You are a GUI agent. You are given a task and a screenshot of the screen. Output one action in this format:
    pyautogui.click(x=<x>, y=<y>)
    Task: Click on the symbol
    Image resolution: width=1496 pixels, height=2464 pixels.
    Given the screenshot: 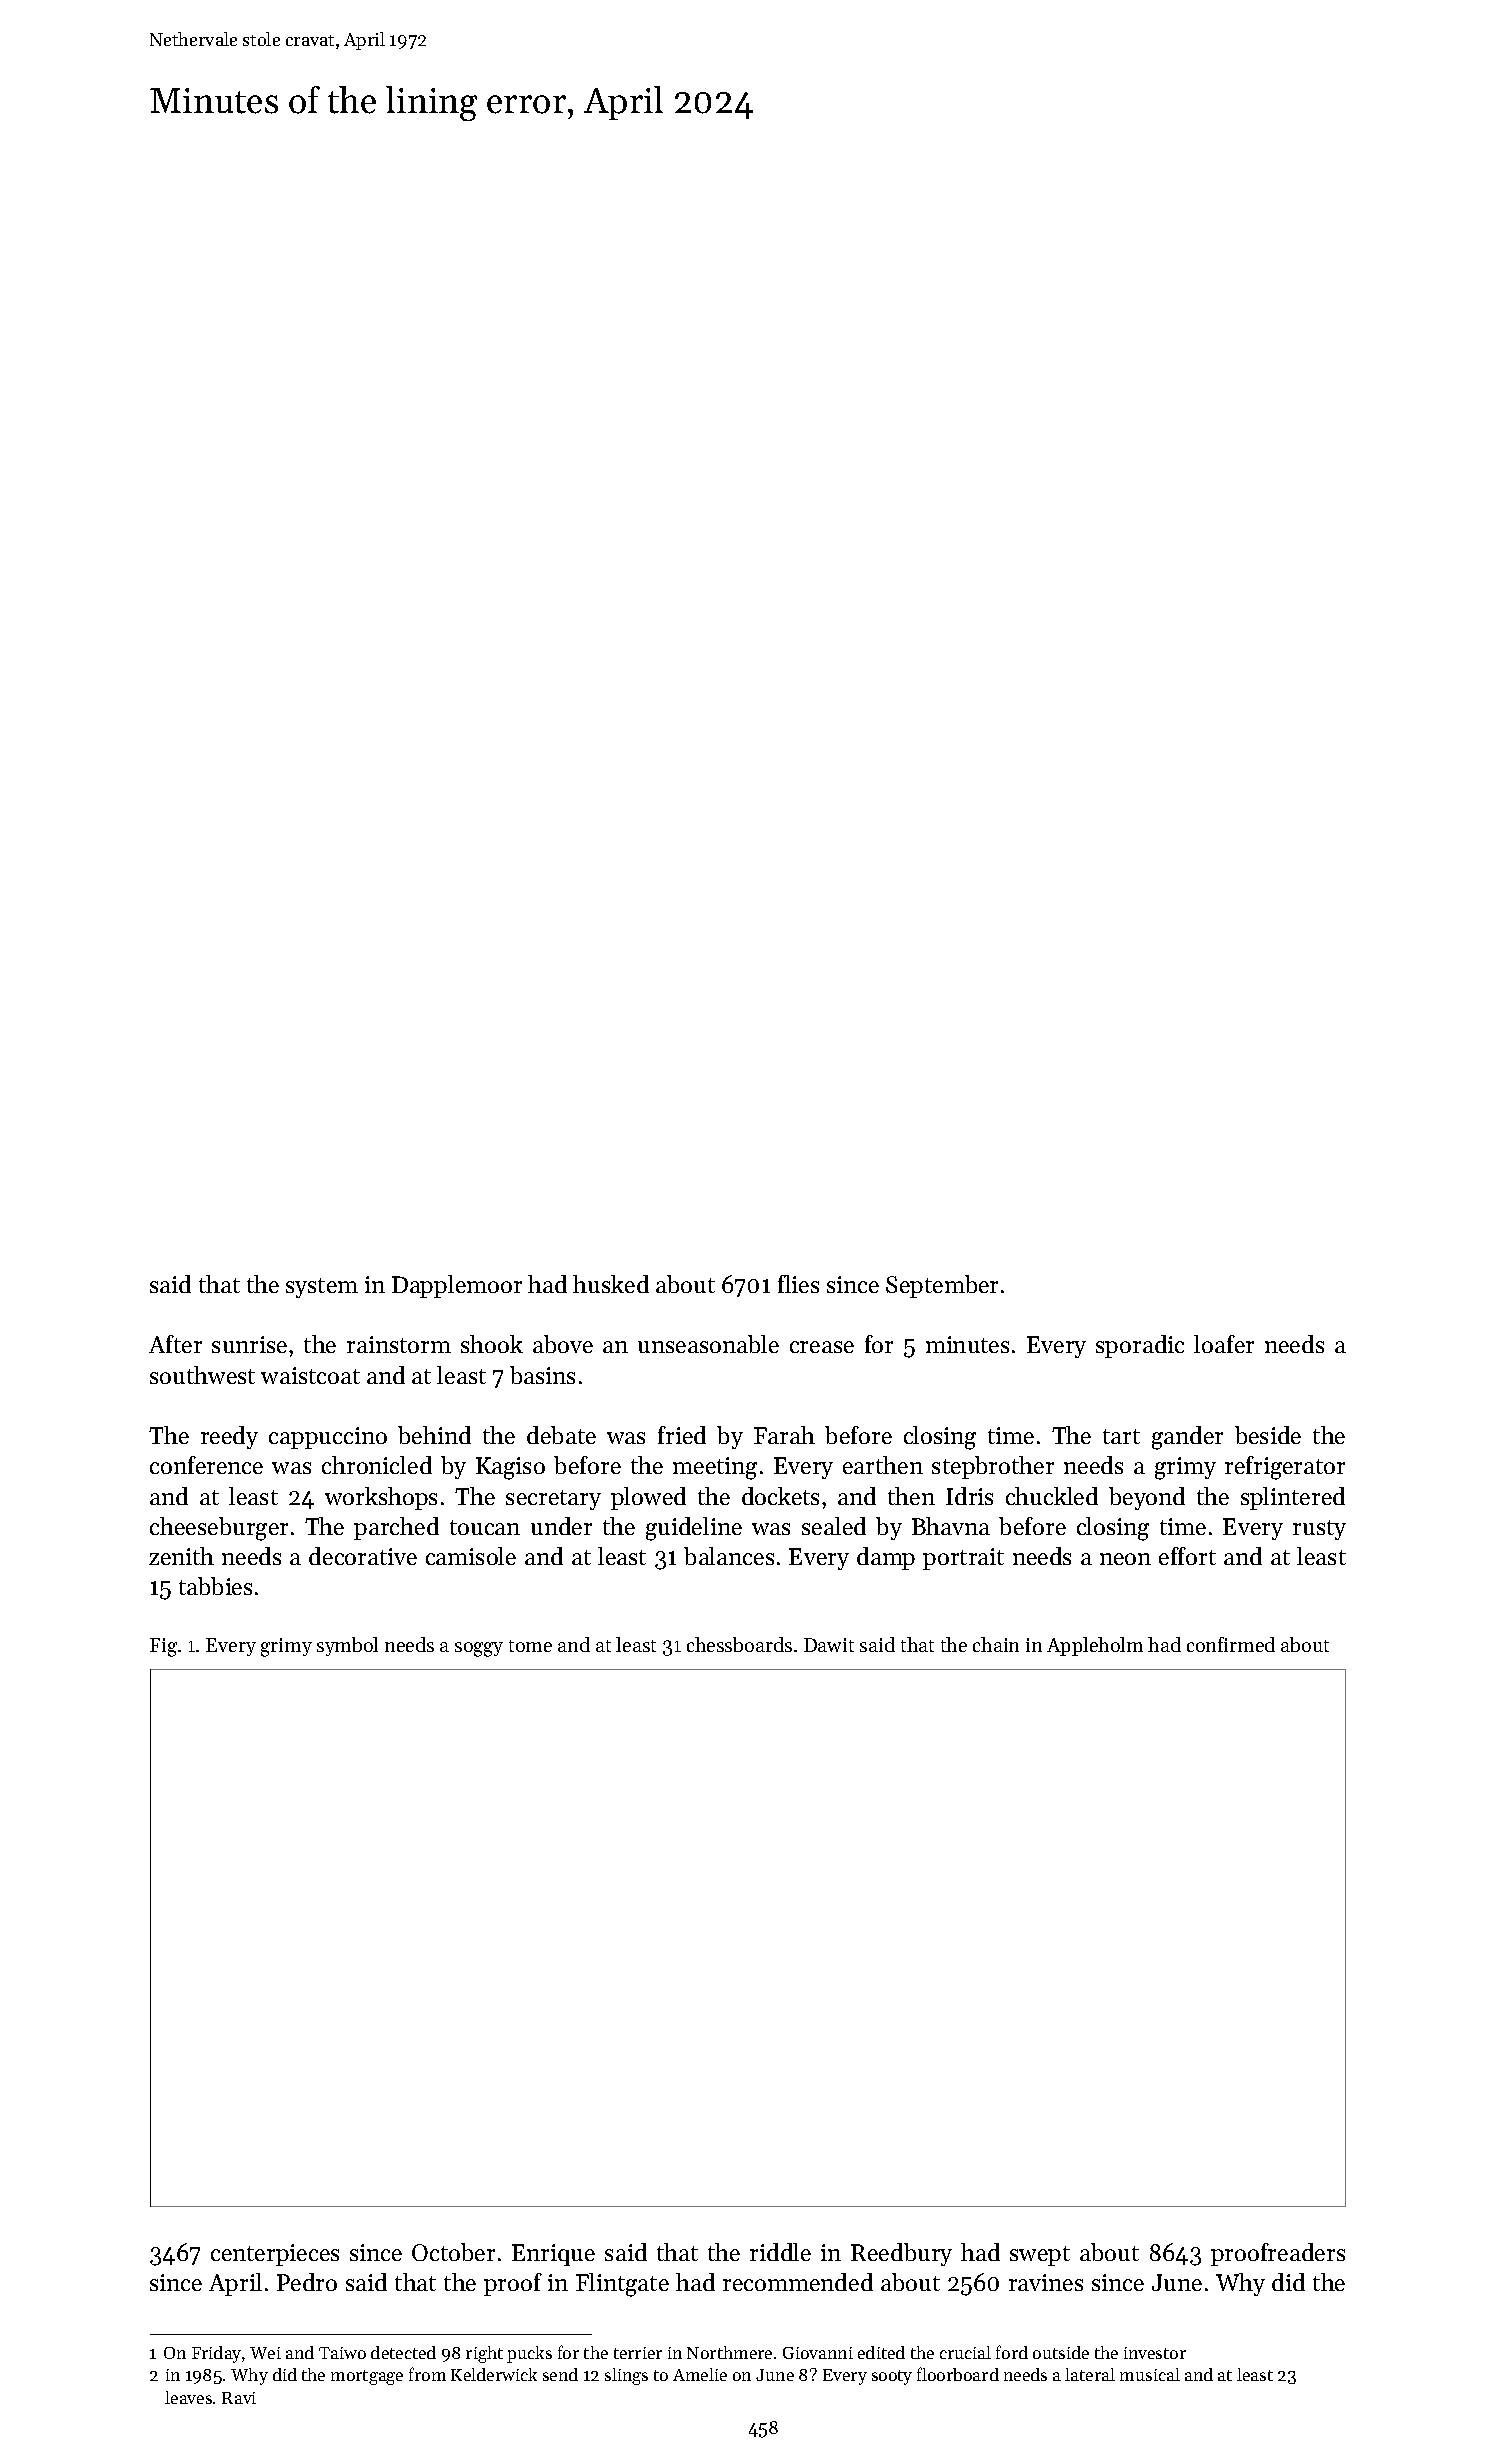 What is the action you would take?
    pyautogui.click(x=347, y=1646)
